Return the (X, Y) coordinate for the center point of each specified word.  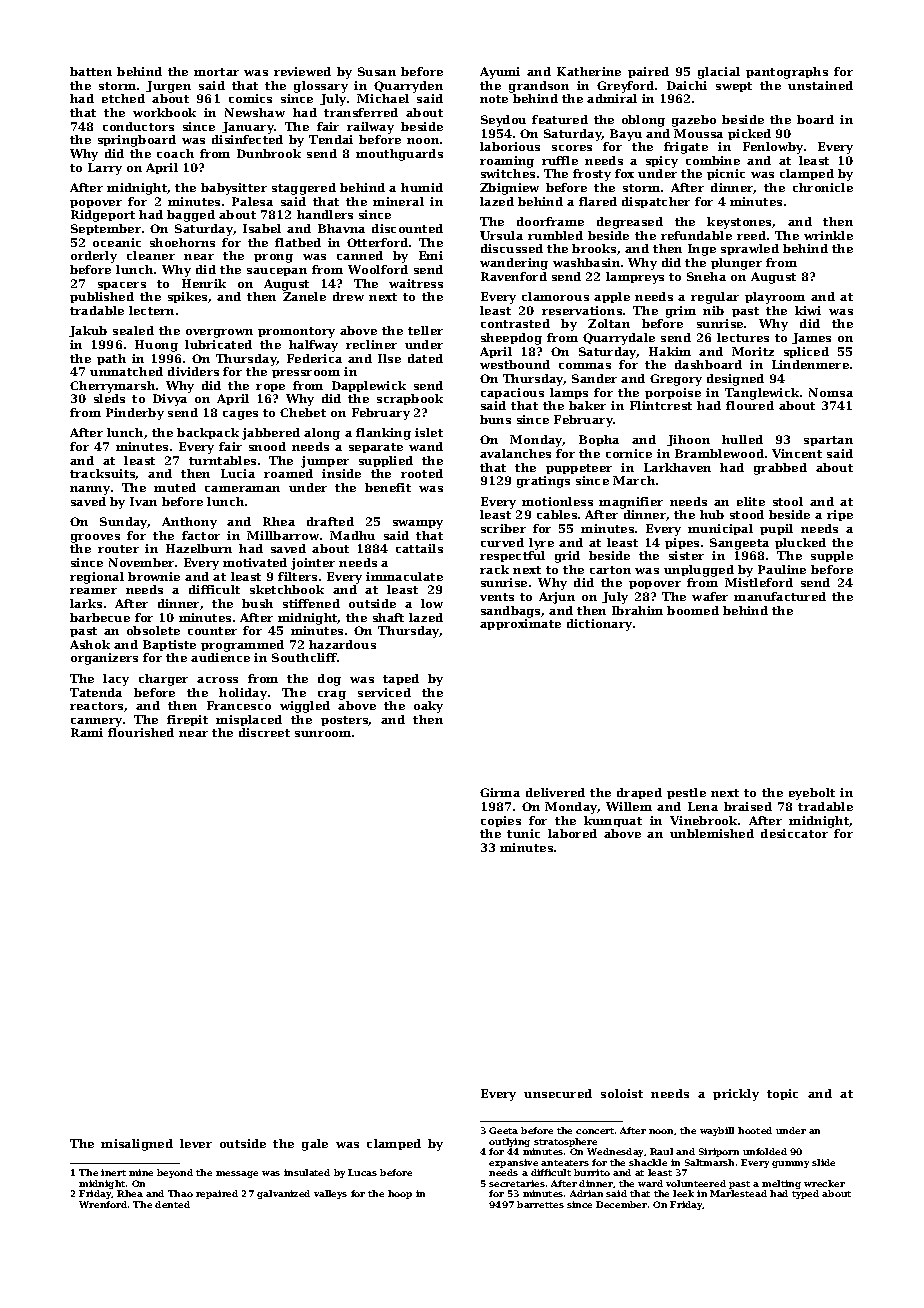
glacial (719, 73)
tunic (523, 833)
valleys (330, 1194)
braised (748, 806)
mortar (216, 72)
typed (805, 1194)
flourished (141, 732)
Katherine (589, 71)
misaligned (137, 1145)
